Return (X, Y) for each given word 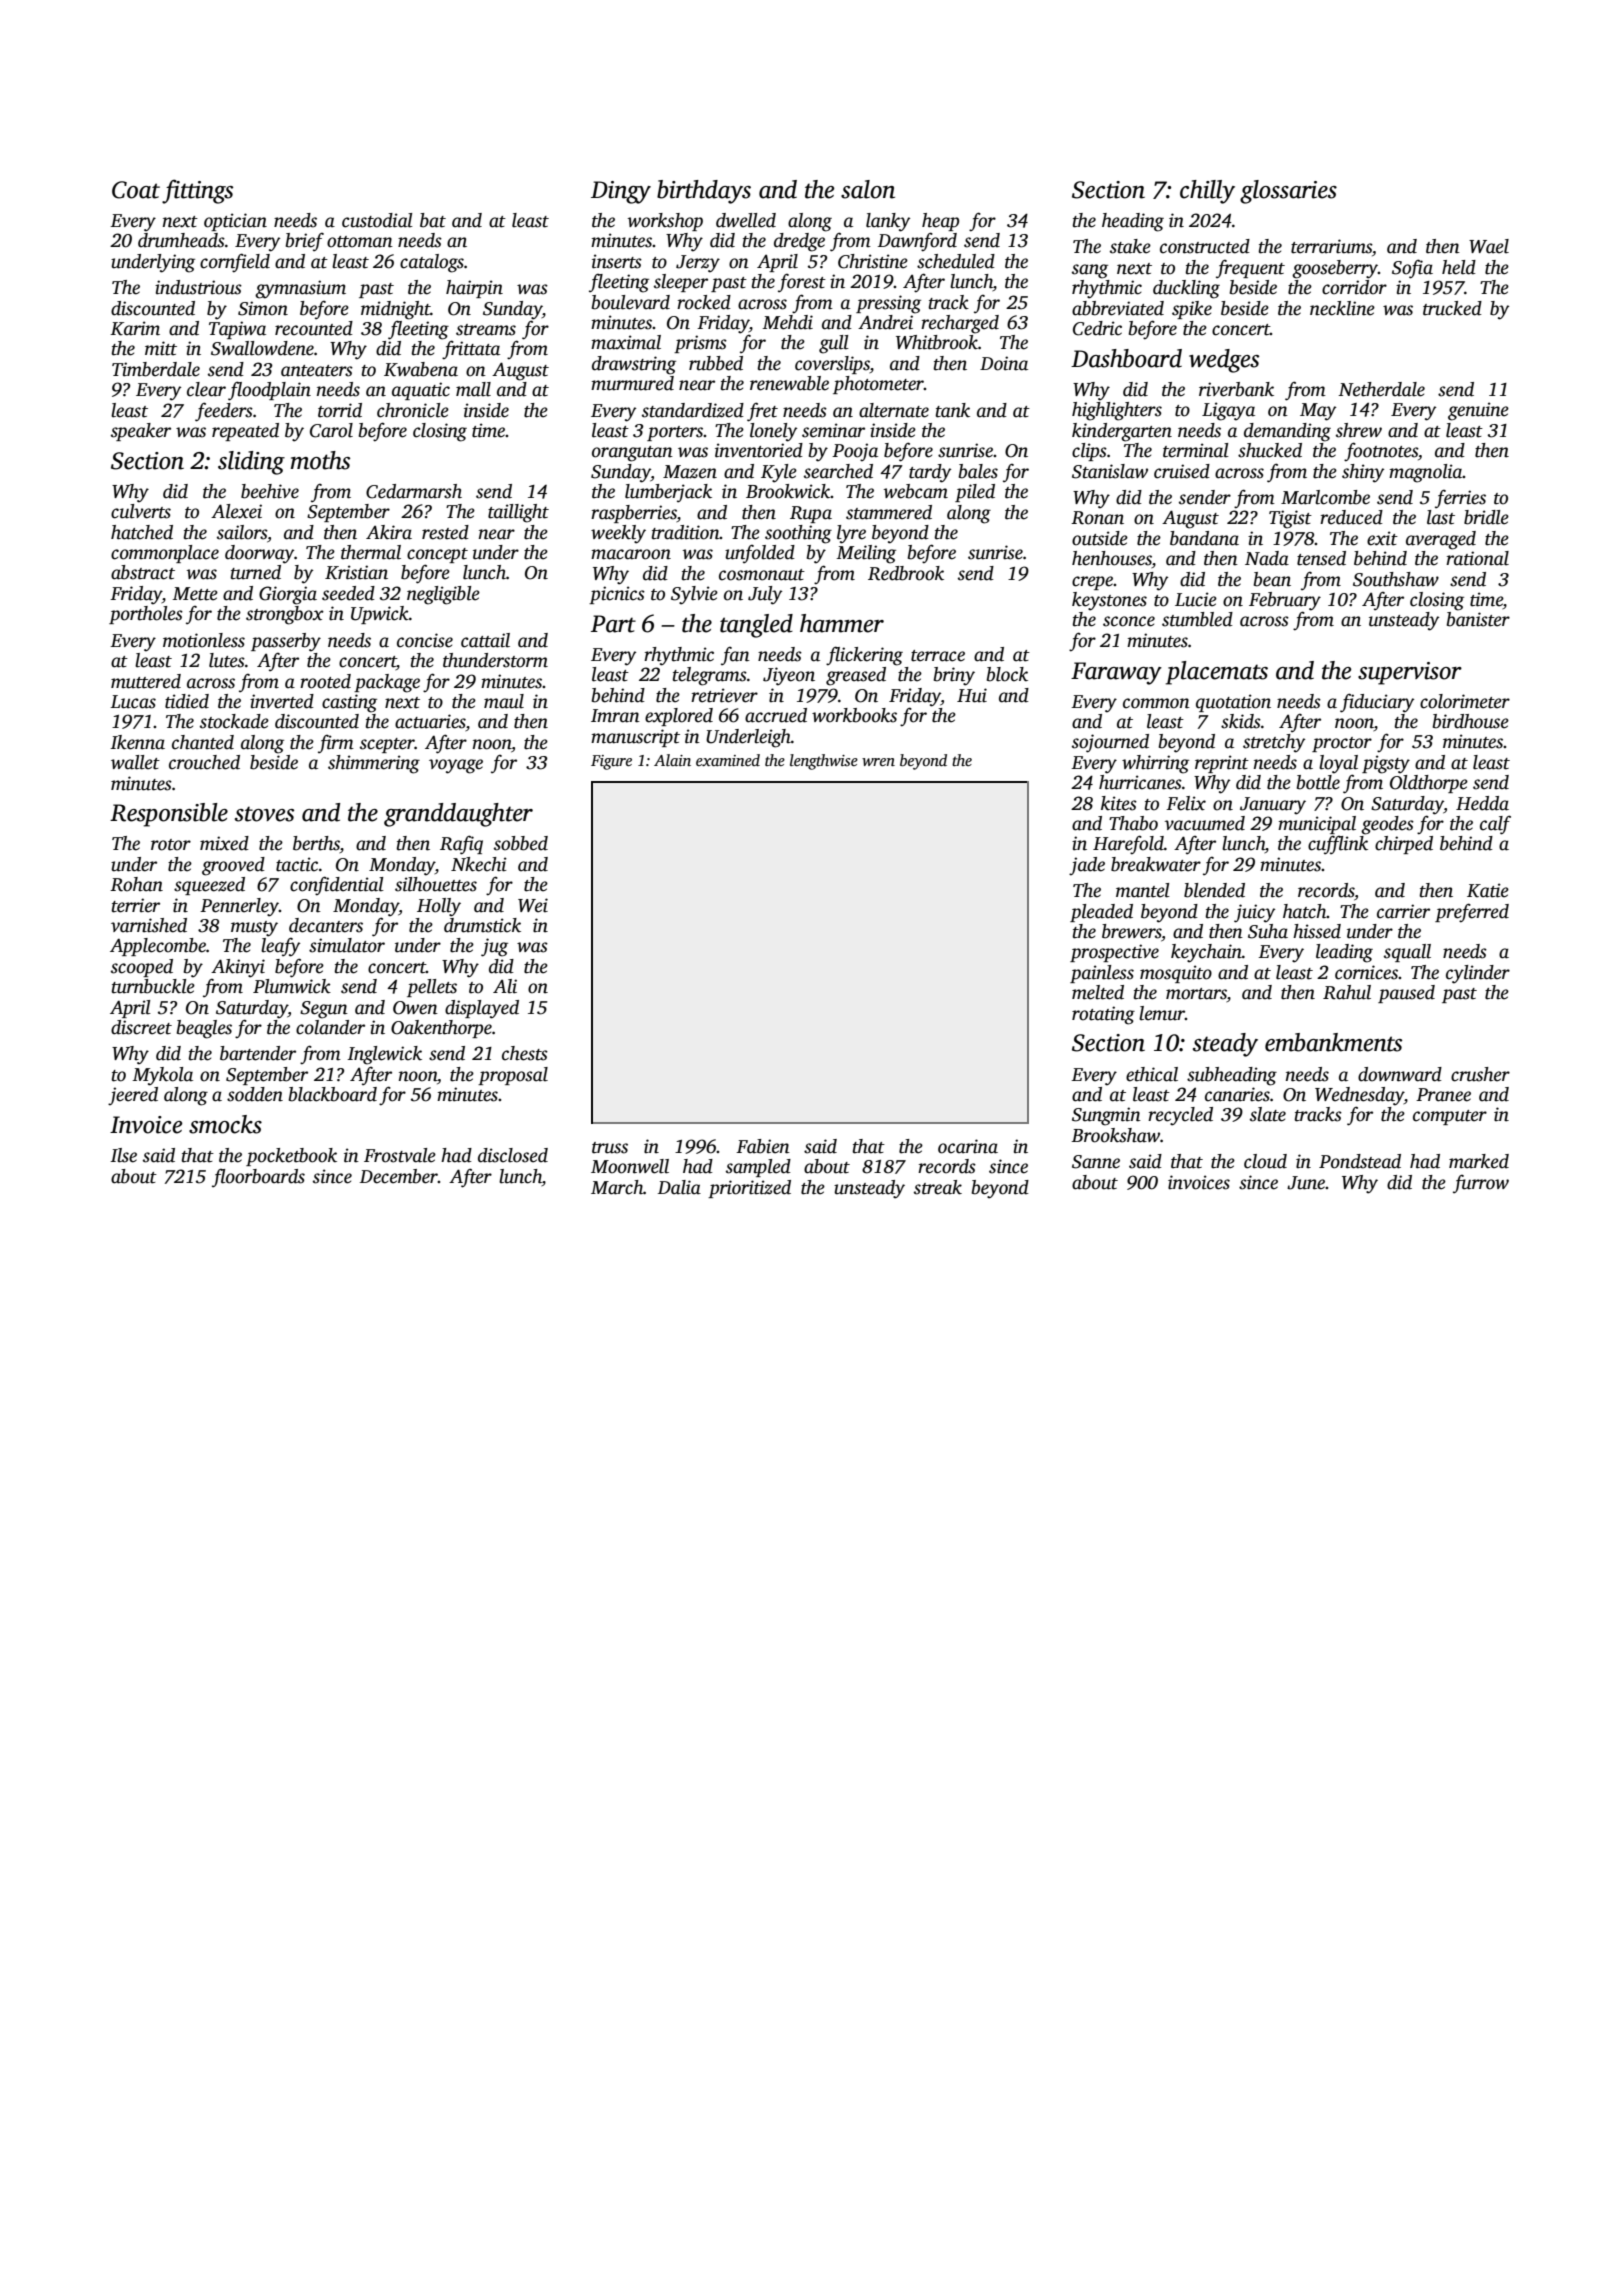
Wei (533, 905)
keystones (1109, 601)
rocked (704, 302)
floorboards (258, 1178)
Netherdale (1381, 389)
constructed (1205, 246)
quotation (1233, 703)
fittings (197, 191)
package (387, 683)
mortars (1196, 995)
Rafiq (461, 845)
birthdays (704, 192)
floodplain (269, 391)
